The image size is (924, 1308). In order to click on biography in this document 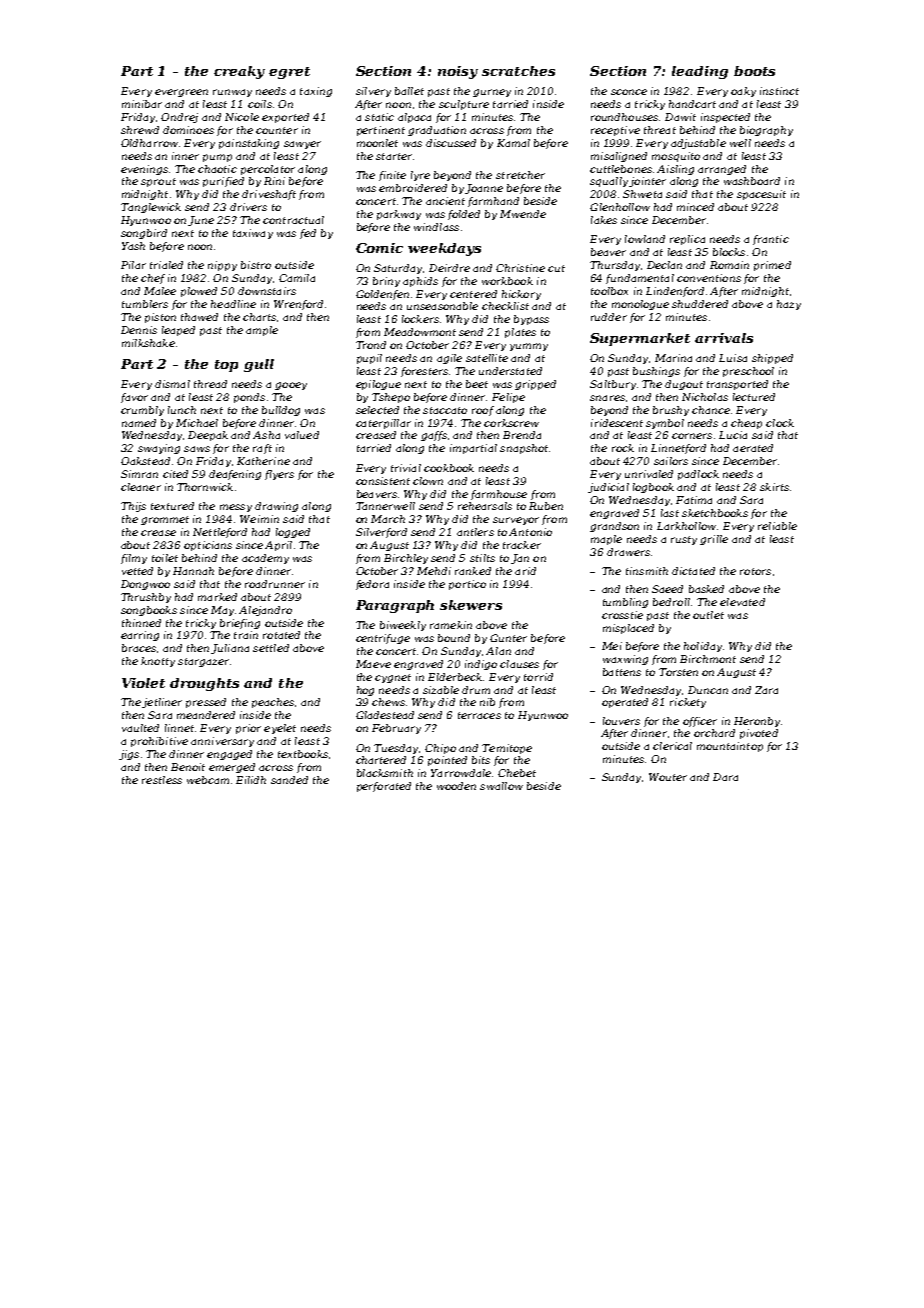, I will do `click(766, 131)`.
